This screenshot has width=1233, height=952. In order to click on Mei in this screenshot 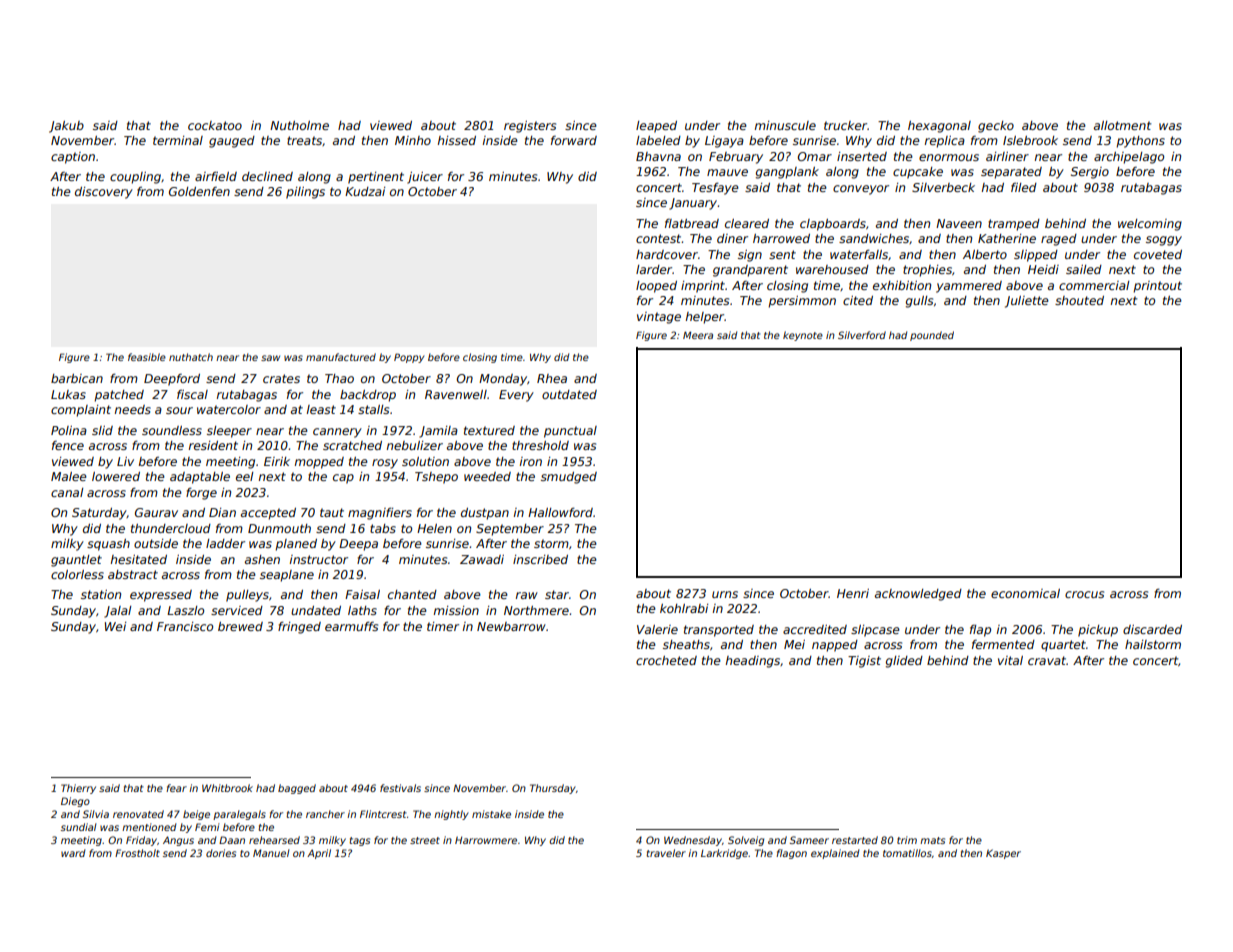, I will do `click(794, 644)`.
